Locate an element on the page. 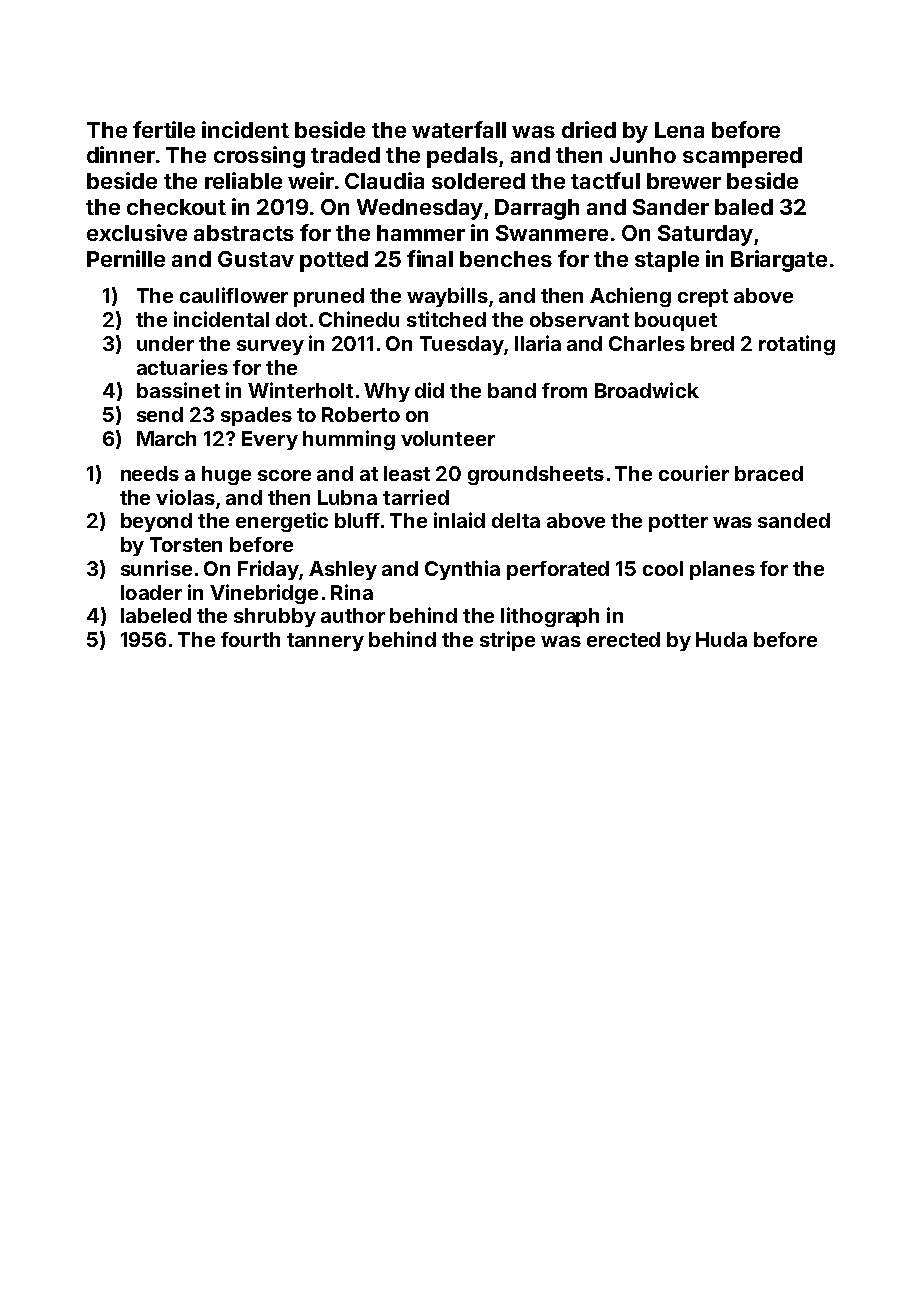 This image has width=924, height=1311. least is located at coordinates (407, 473).
